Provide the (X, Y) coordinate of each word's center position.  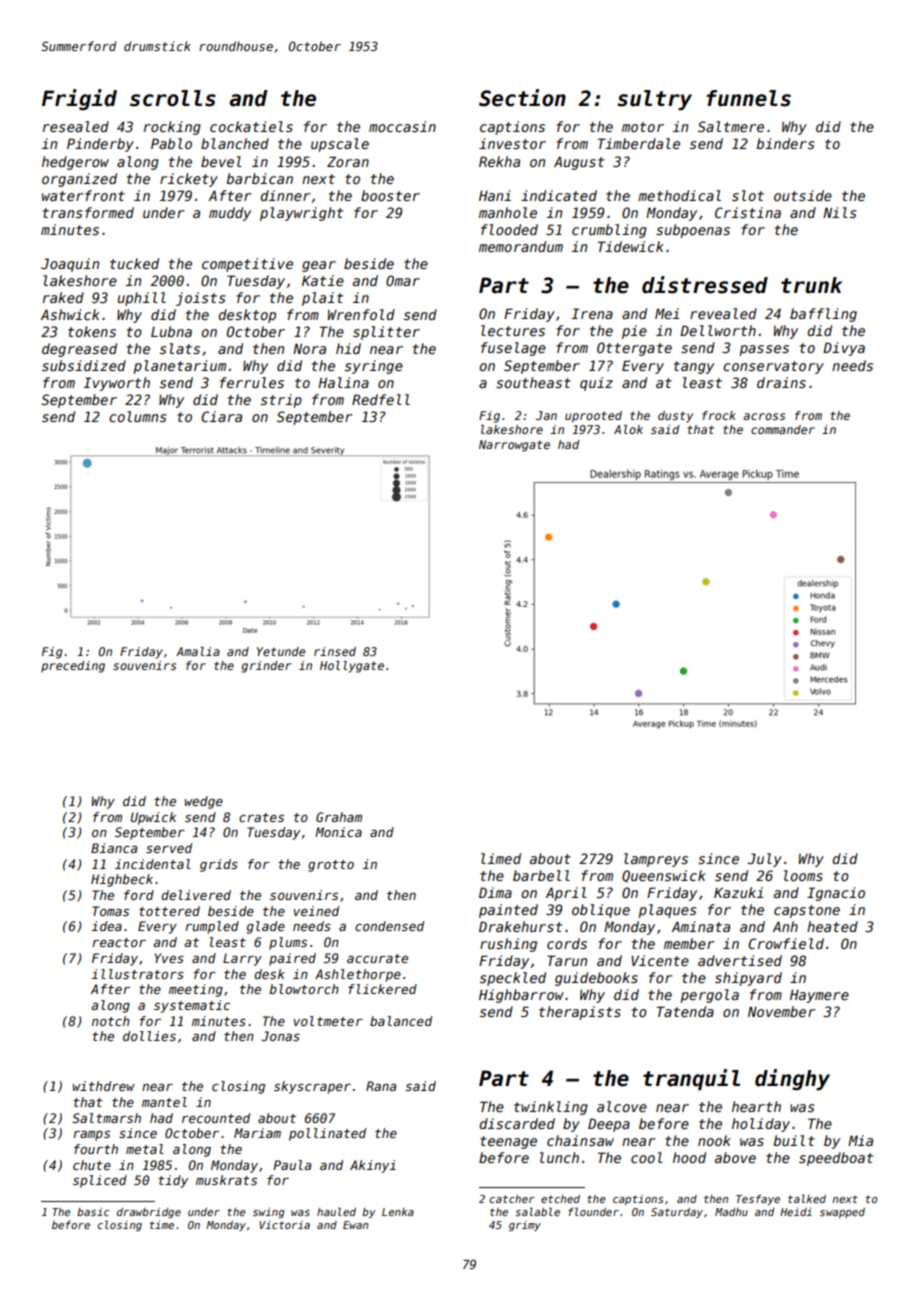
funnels (748, 98)
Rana (381, 1086)
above (735, 1157)
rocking (172, 128)
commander (783, 429)
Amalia (198, 651)
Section (522, 98)
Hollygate (352, 667)
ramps (91, 1136)
